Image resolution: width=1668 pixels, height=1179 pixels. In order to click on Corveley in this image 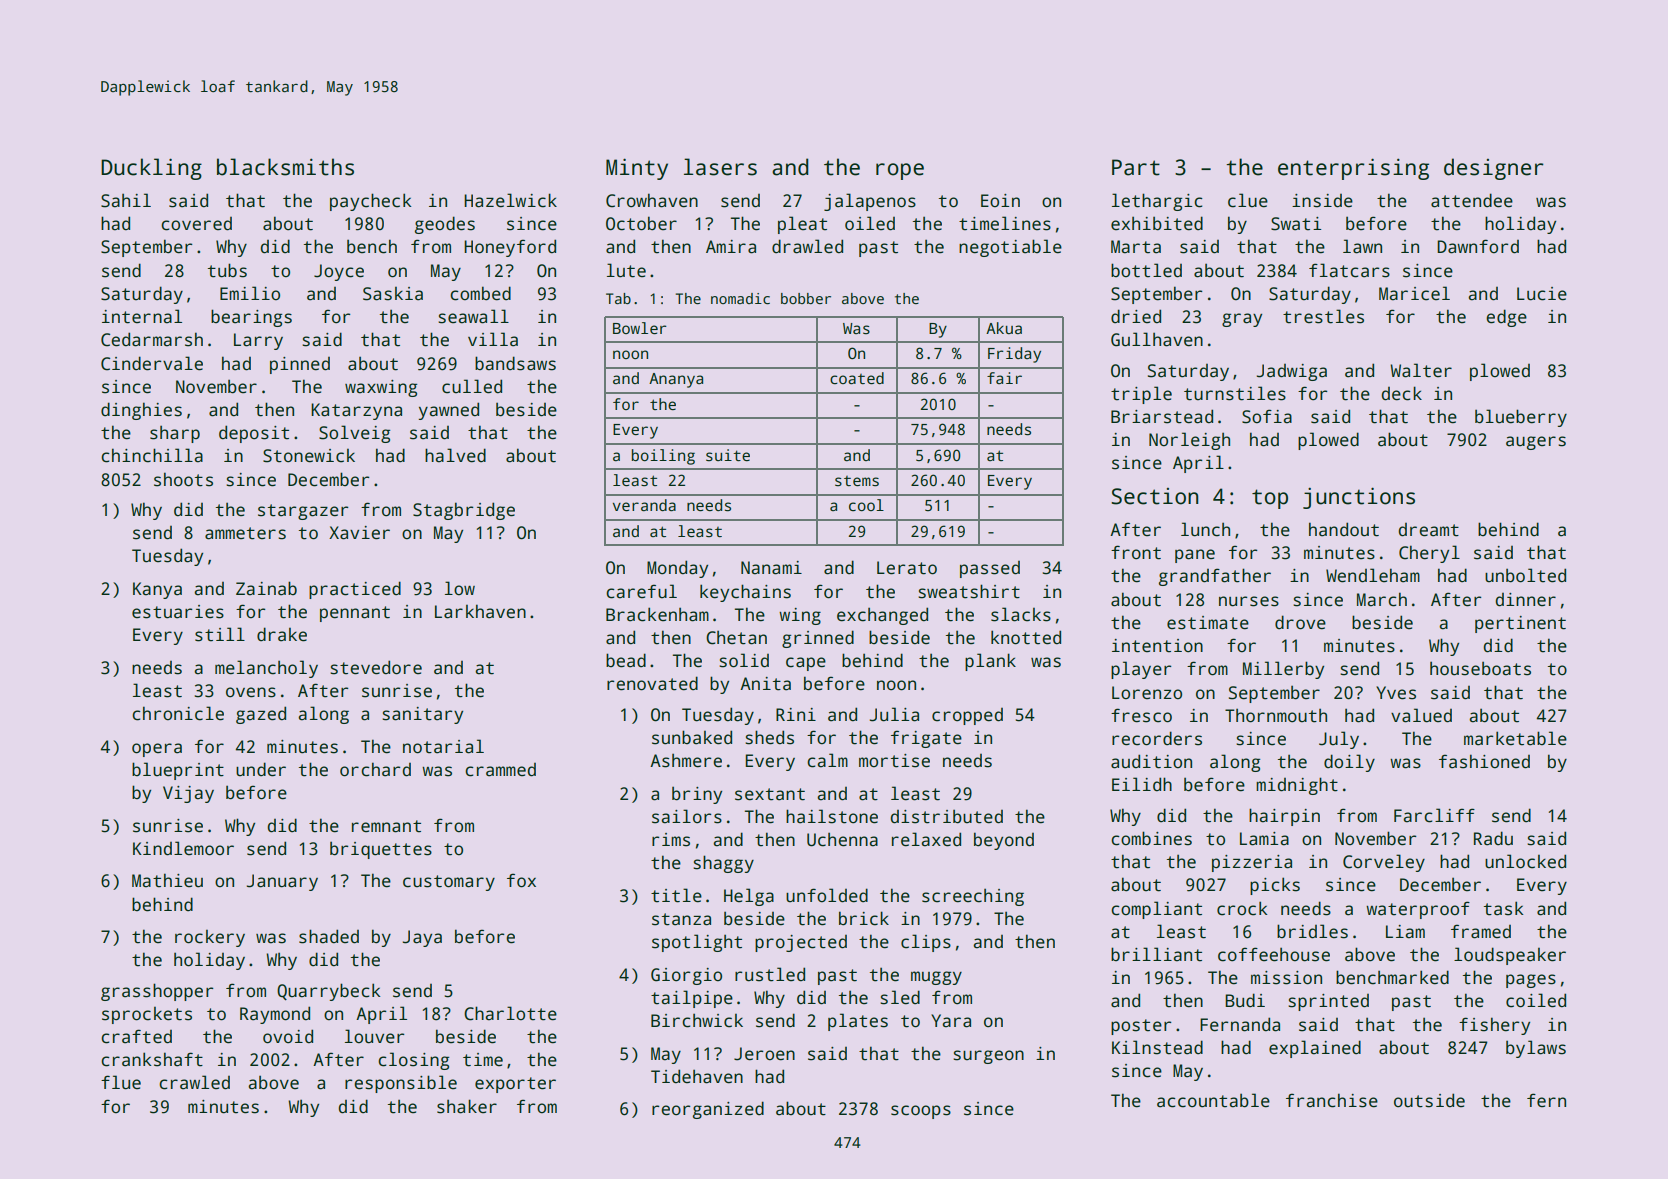, I will do `click(1384, 863)`.
